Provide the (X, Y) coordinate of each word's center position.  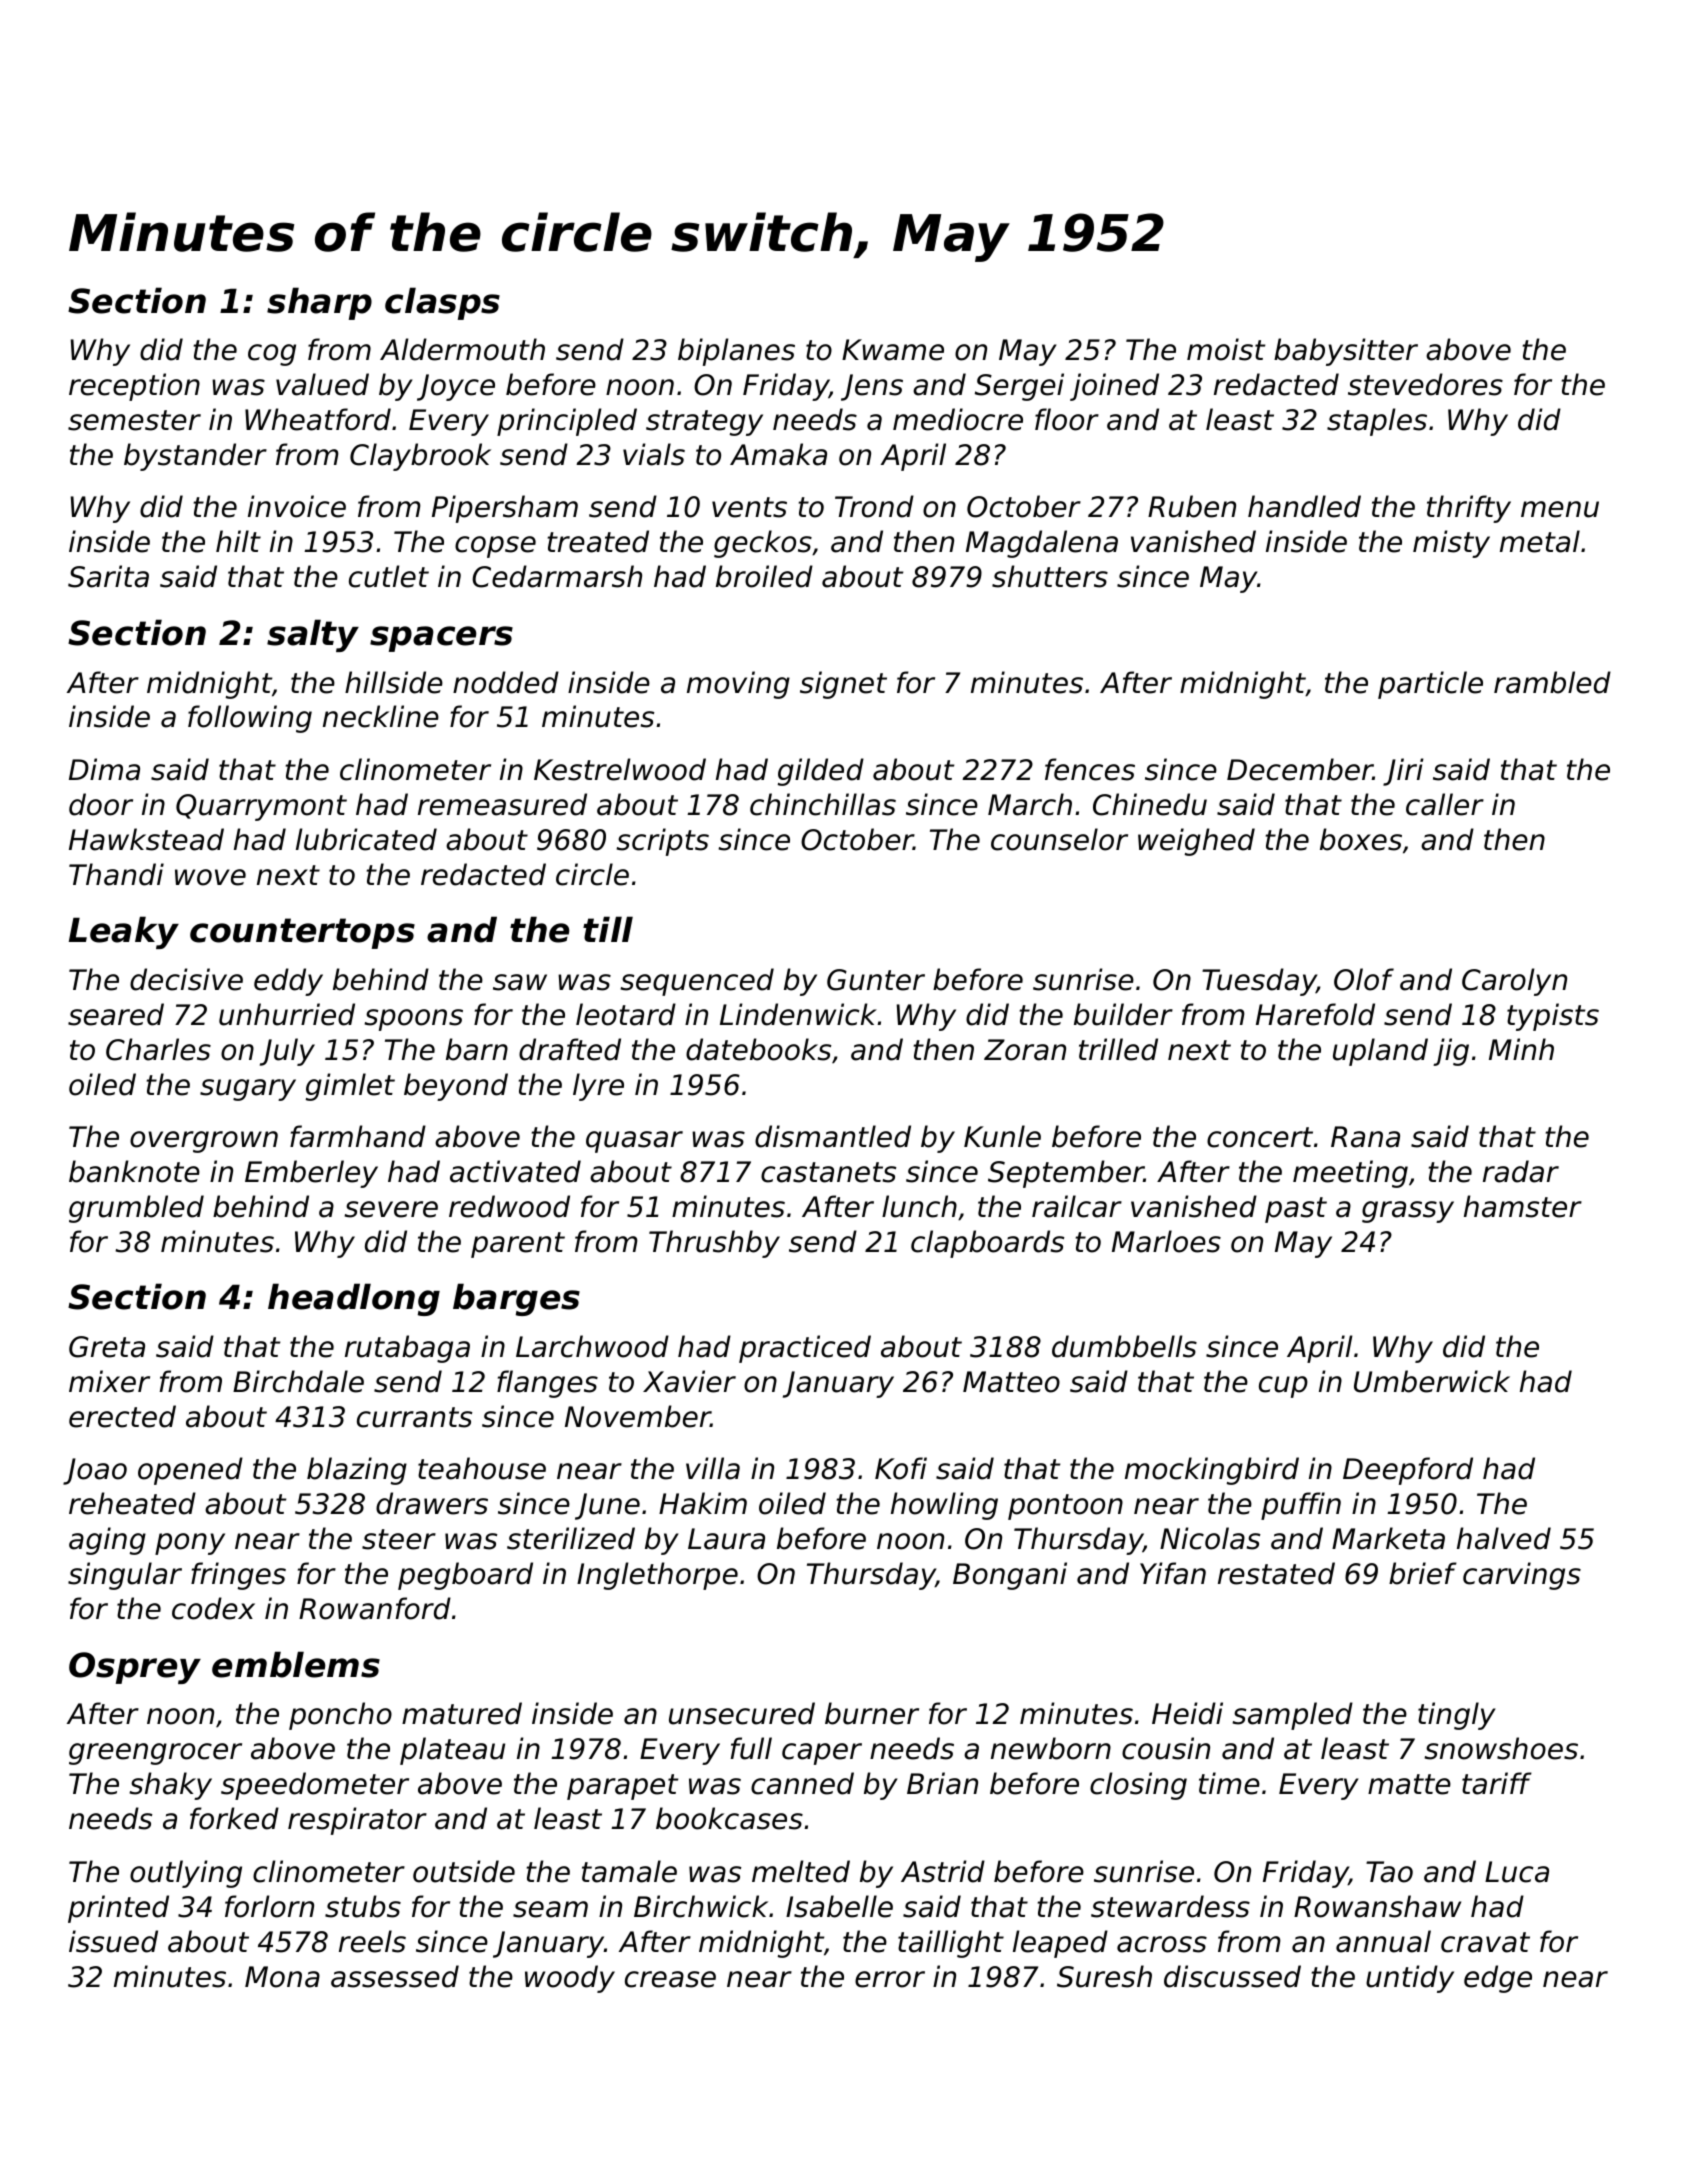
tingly (1457, 1716)
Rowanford (375, 1608)
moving (738, 685)
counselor (1059, 839)
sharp (319, 303)
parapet (622, 1787)
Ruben (1192, 506)
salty (313, 635)
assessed (395, 1976)
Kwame (893, 350)
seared (116, 1014)
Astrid (943, 1871)
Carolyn (1514, 982)
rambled (1552, 682)
